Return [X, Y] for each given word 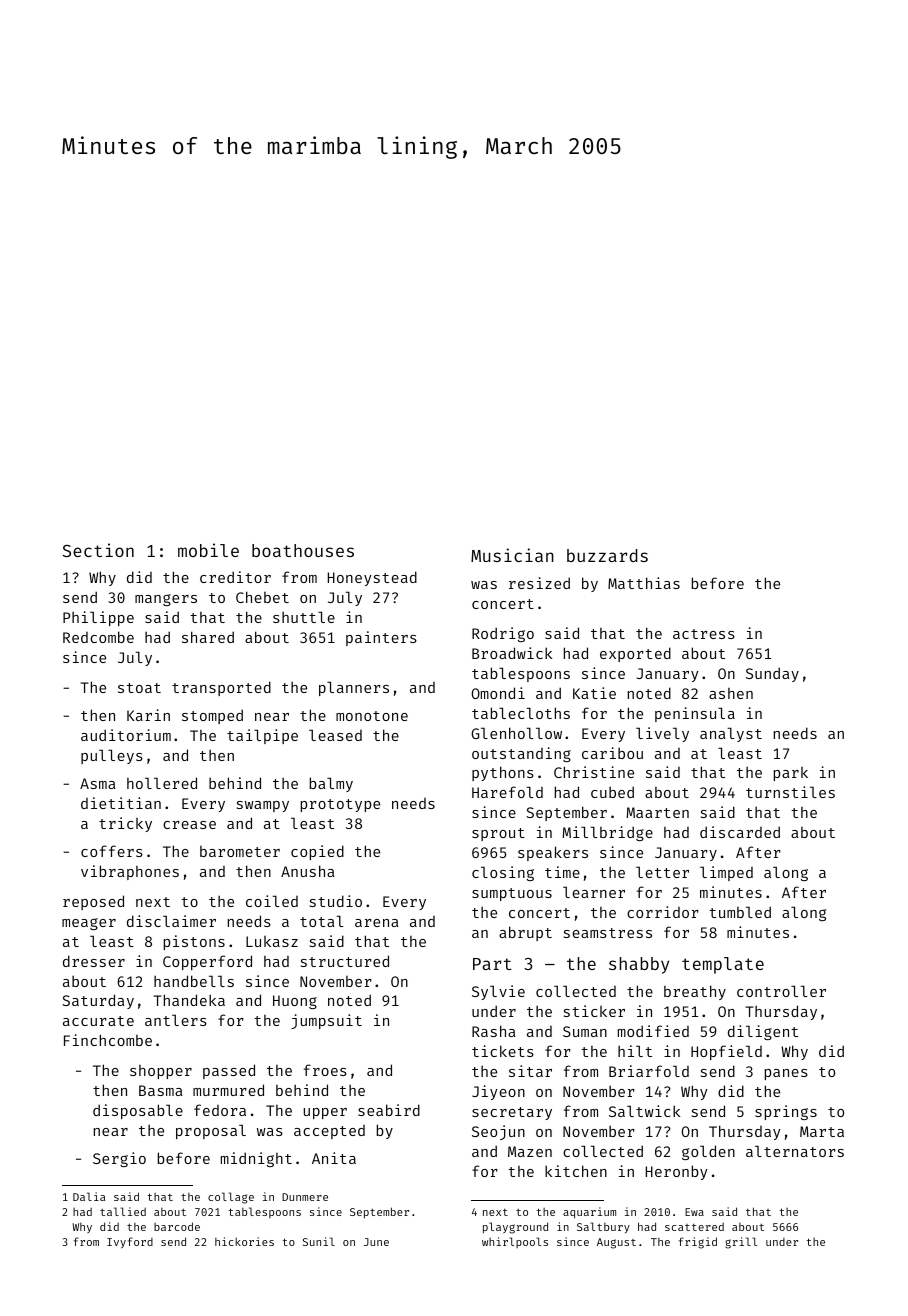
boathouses [303, 550]
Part [492, 964]
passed [229, 1071]
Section [98, 550]
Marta [822, 1131]
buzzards [607, 555]
